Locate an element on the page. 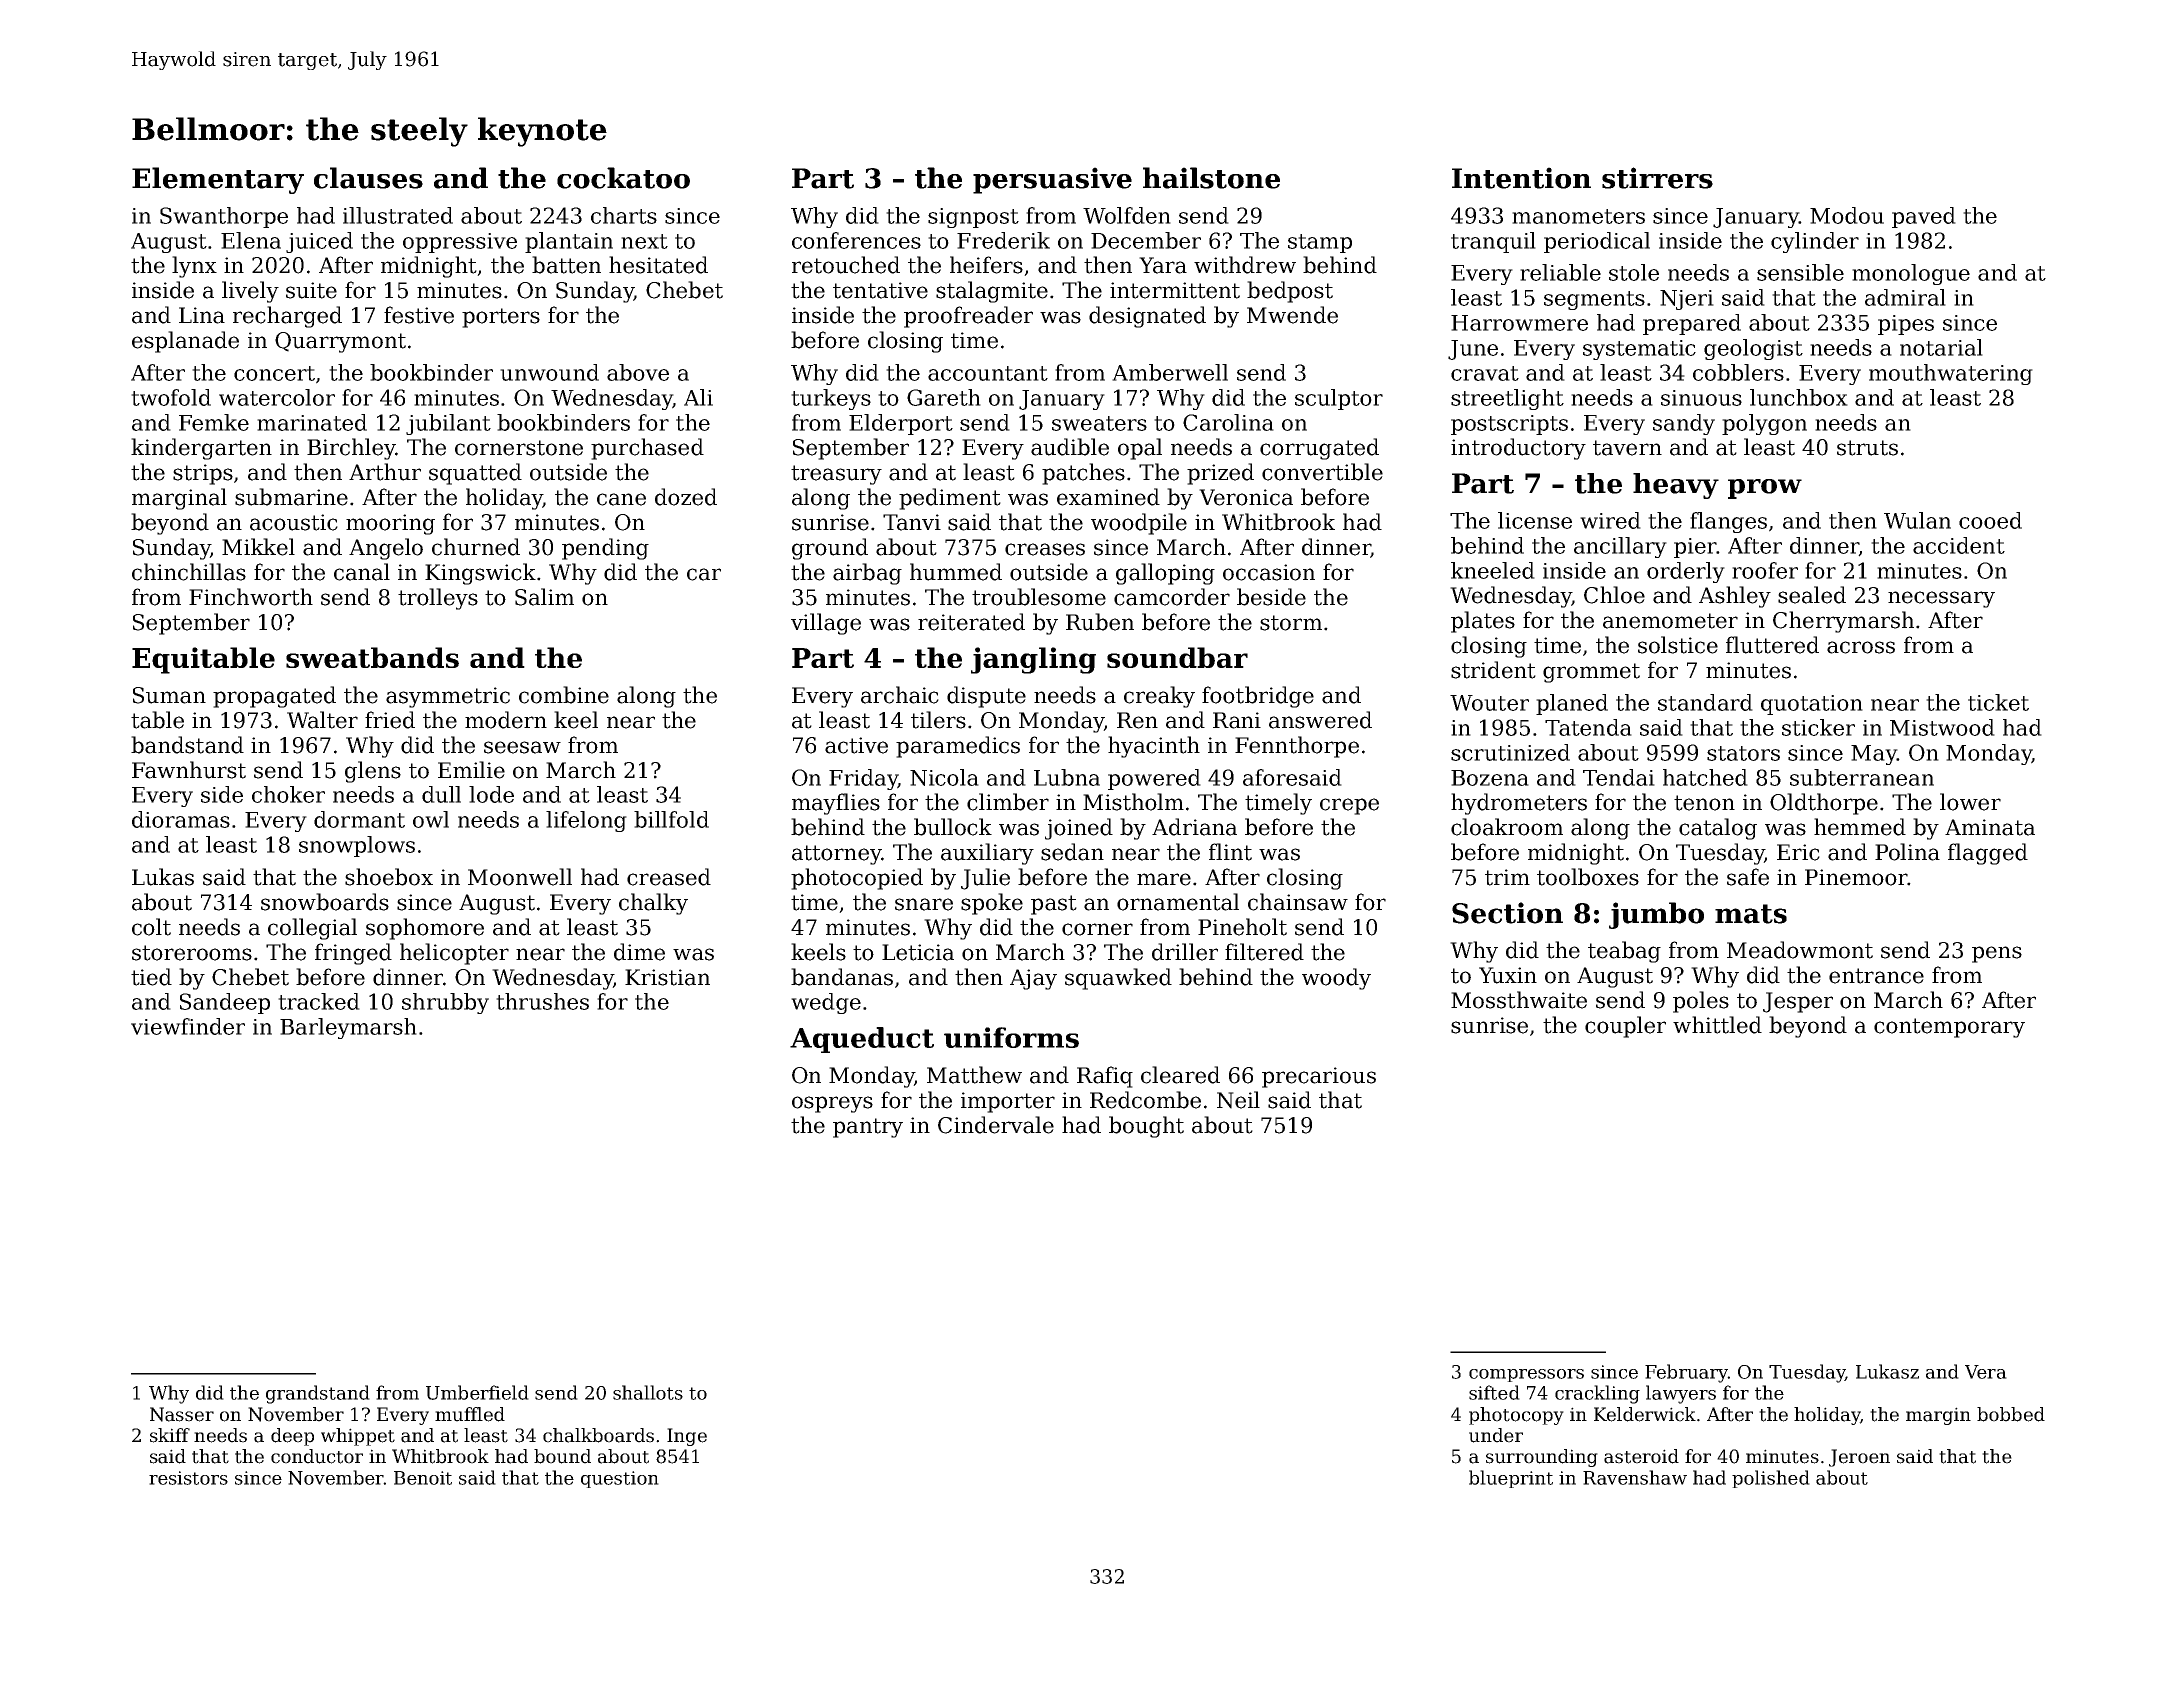 The height and width of the page is (1683, 2178). shrubby is located at coordinates (445, 1003).
